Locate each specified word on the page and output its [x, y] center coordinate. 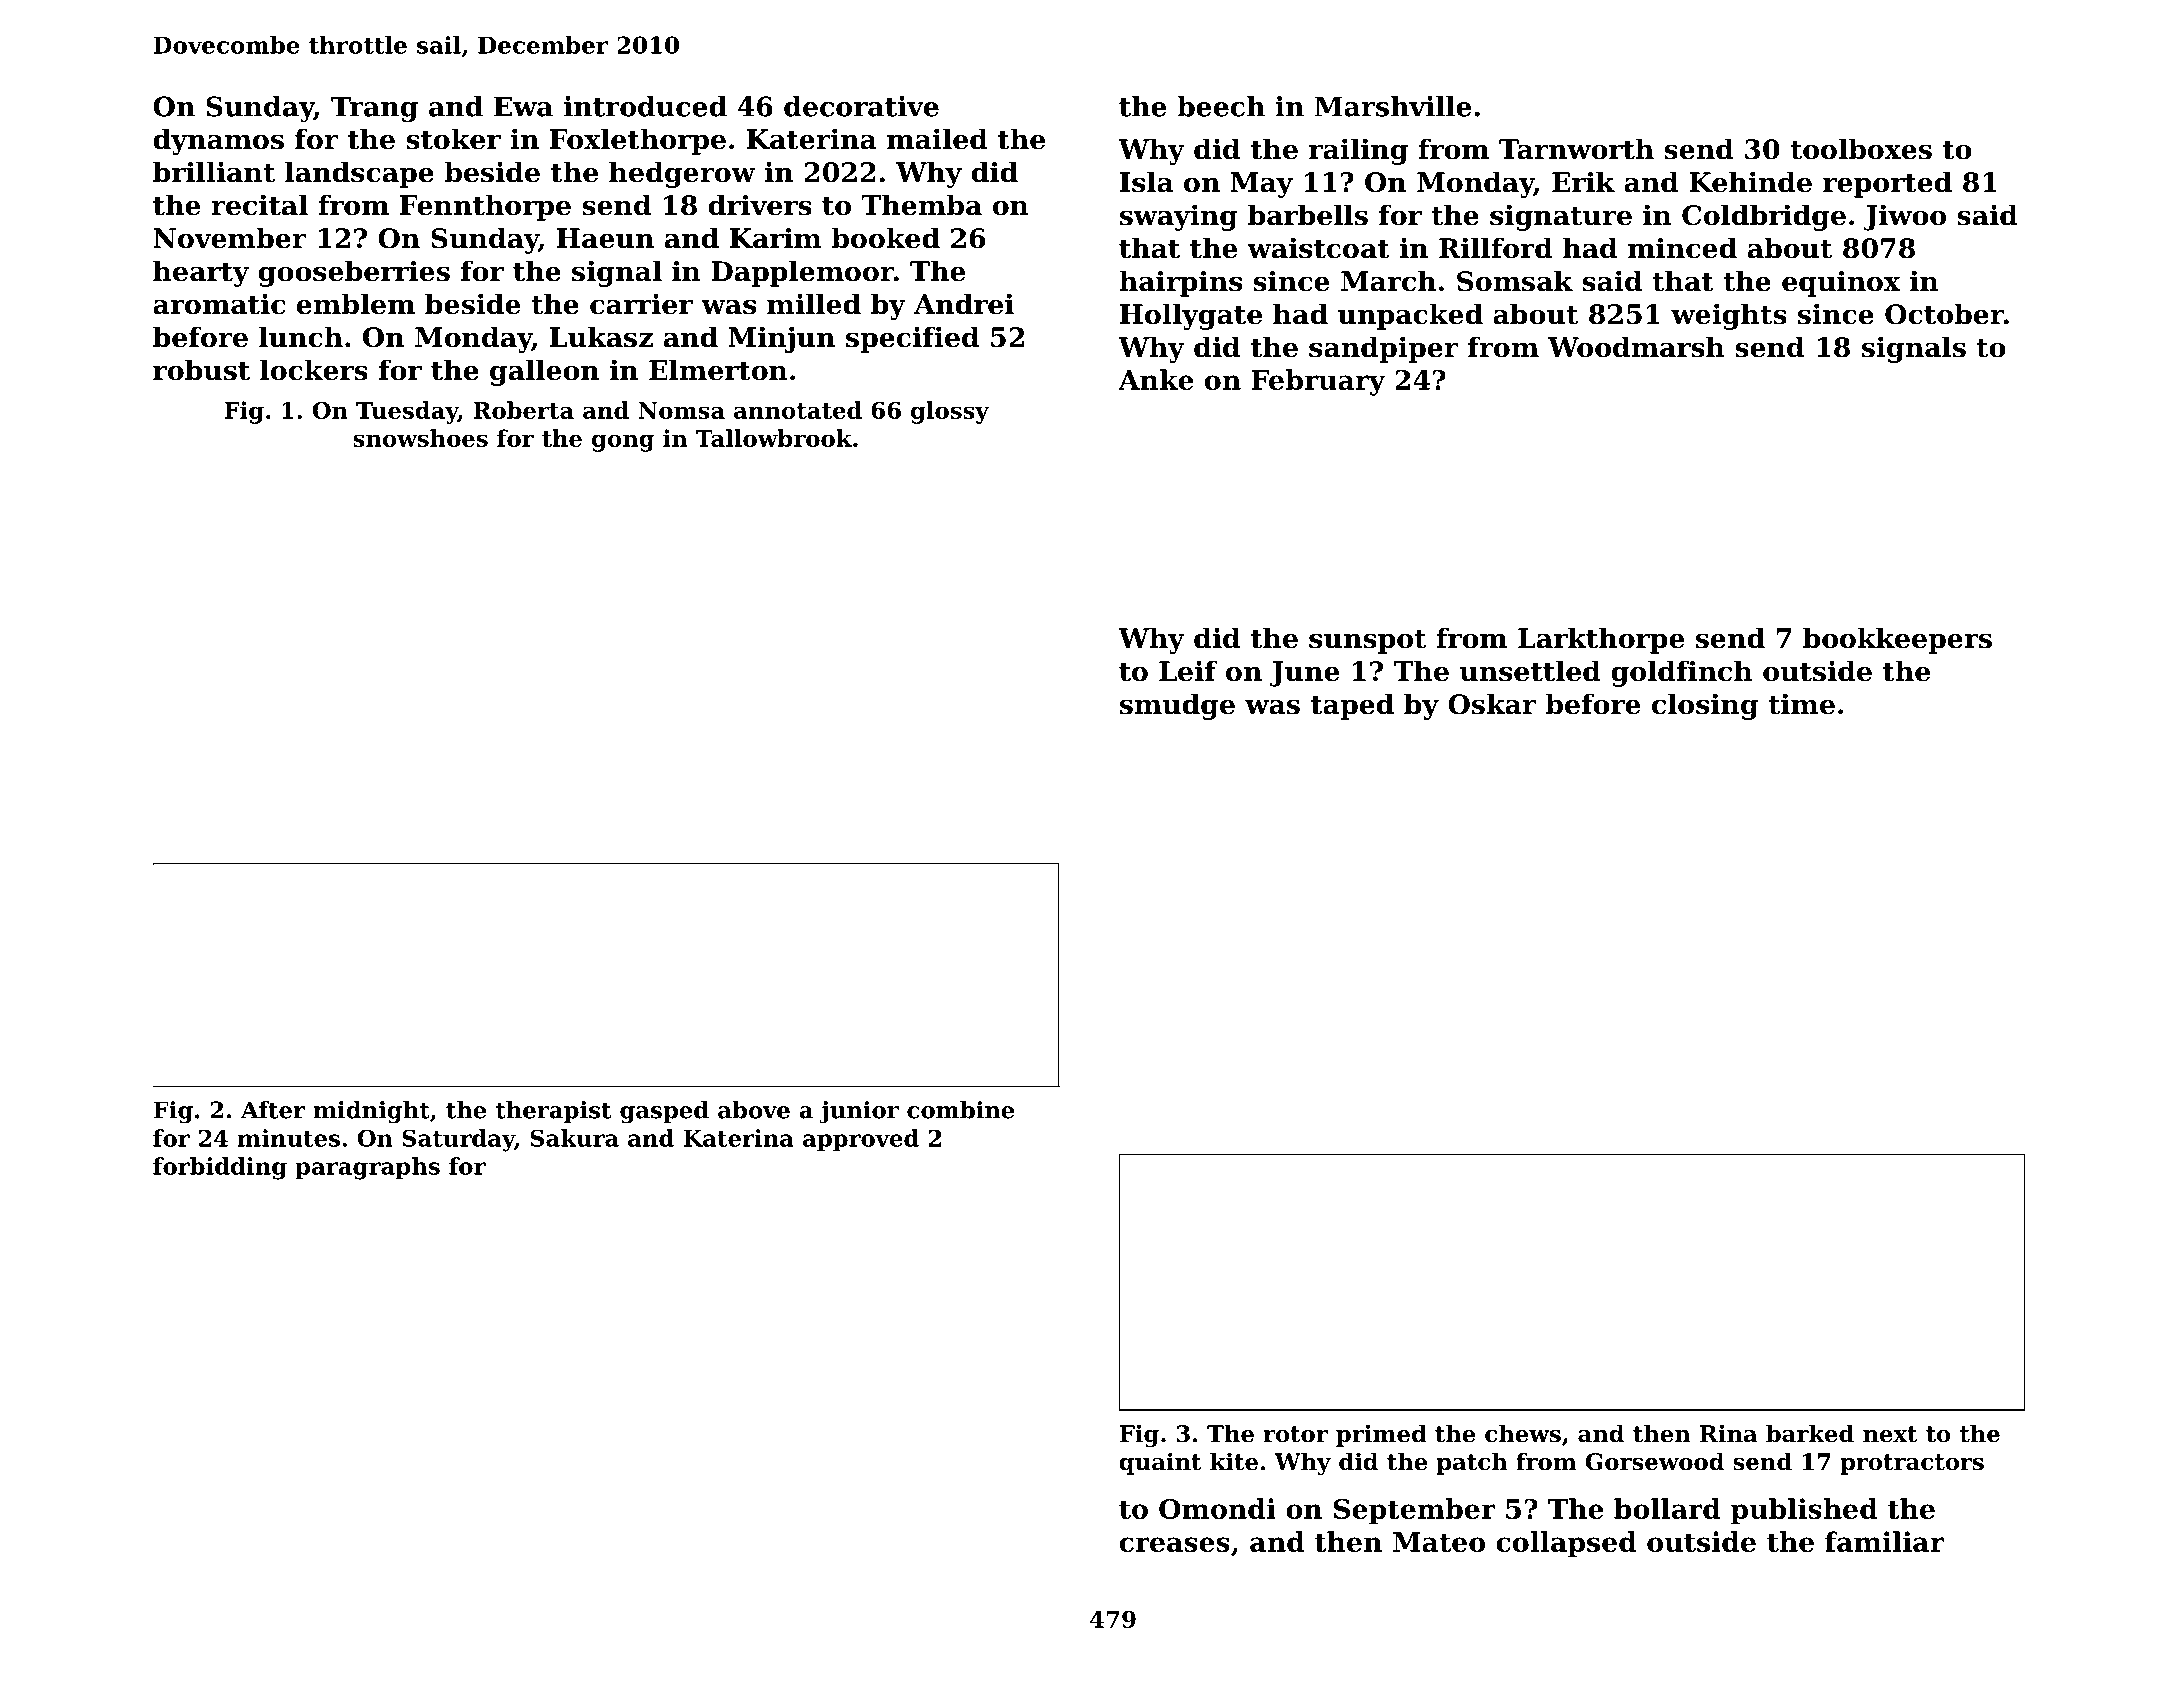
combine [960, 1110]
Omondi [1217, 1508]
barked [1810, 1433]
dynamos [219, 141]
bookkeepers [1897, 640]
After [273, 1110]
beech [1221, 106]
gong [623, 443]
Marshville [1393, 106]
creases [1175, 1544]
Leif [1188, 671]
